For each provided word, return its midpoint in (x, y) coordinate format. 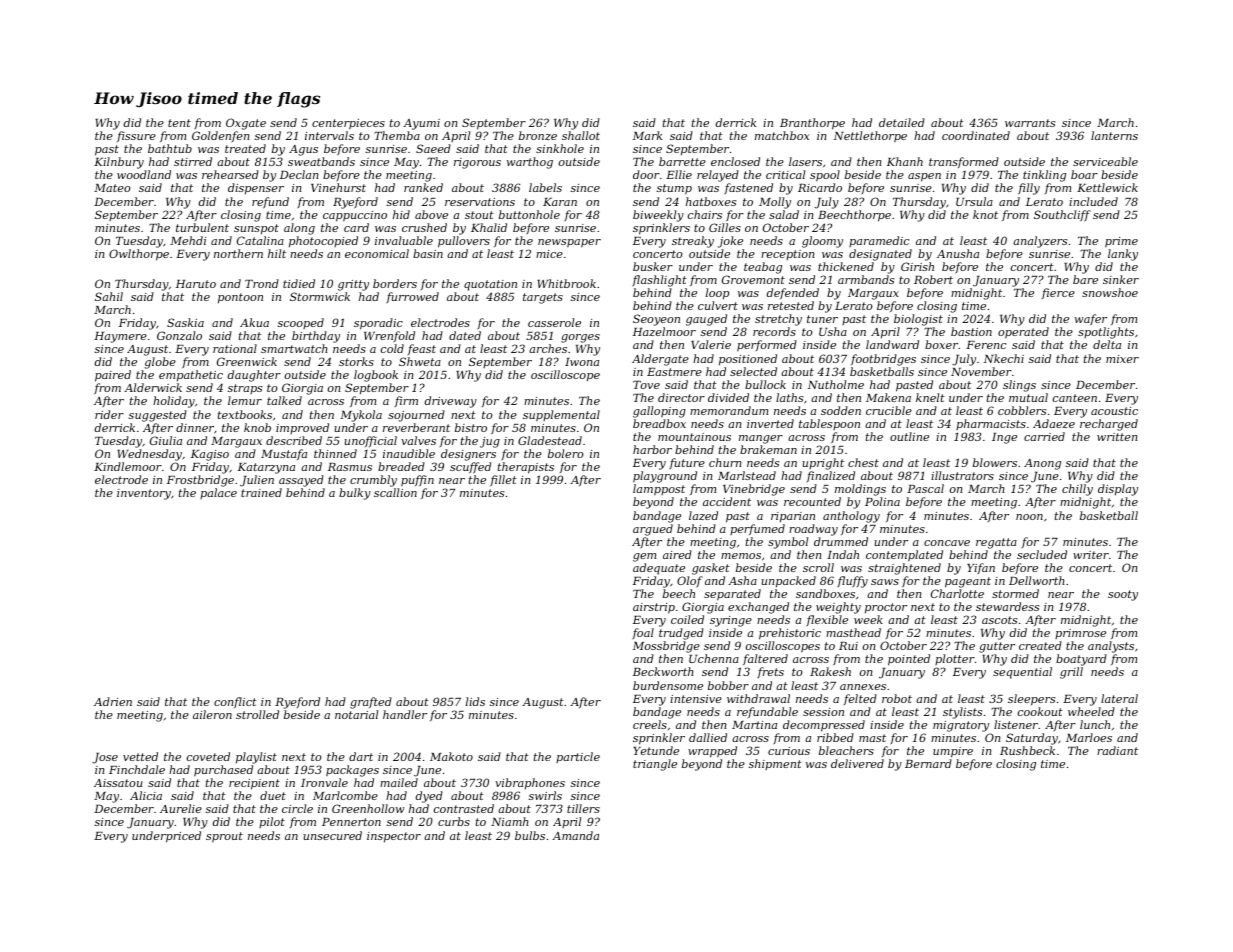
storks (356, 361)
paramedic (879, 241)
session (823, 712)
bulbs (530, 835)
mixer (1122, 359)
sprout (224, 837)
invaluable (404, 240)
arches (548, 348)
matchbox (782, 135)
